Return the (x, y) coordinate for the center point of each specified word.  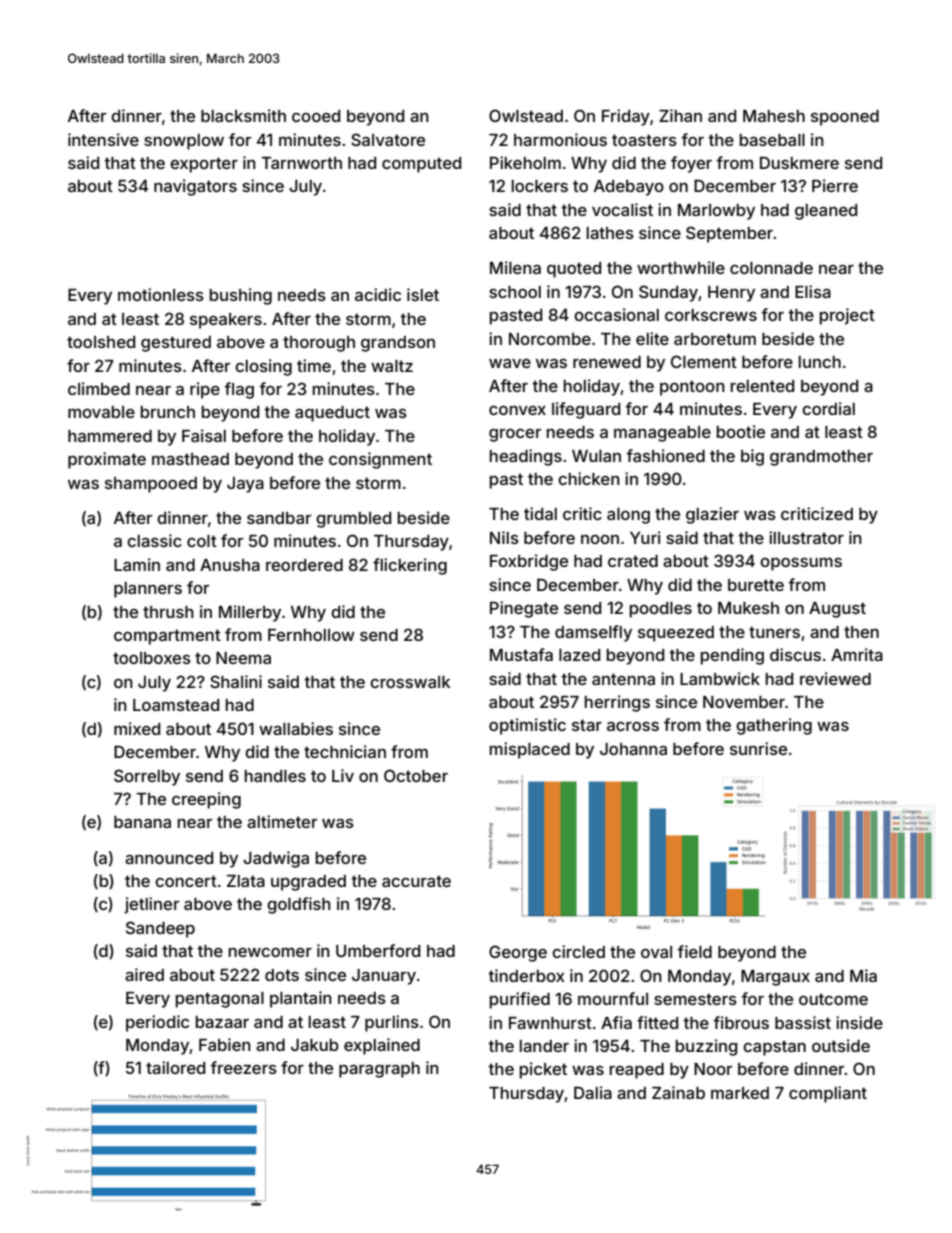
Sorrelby (147, 777)
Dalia (593, 1092)
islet (423, 294)
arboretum (715, 339)
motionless (161, 294)
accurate (416, 881)
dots (282, 975)
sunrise (758, 748)
